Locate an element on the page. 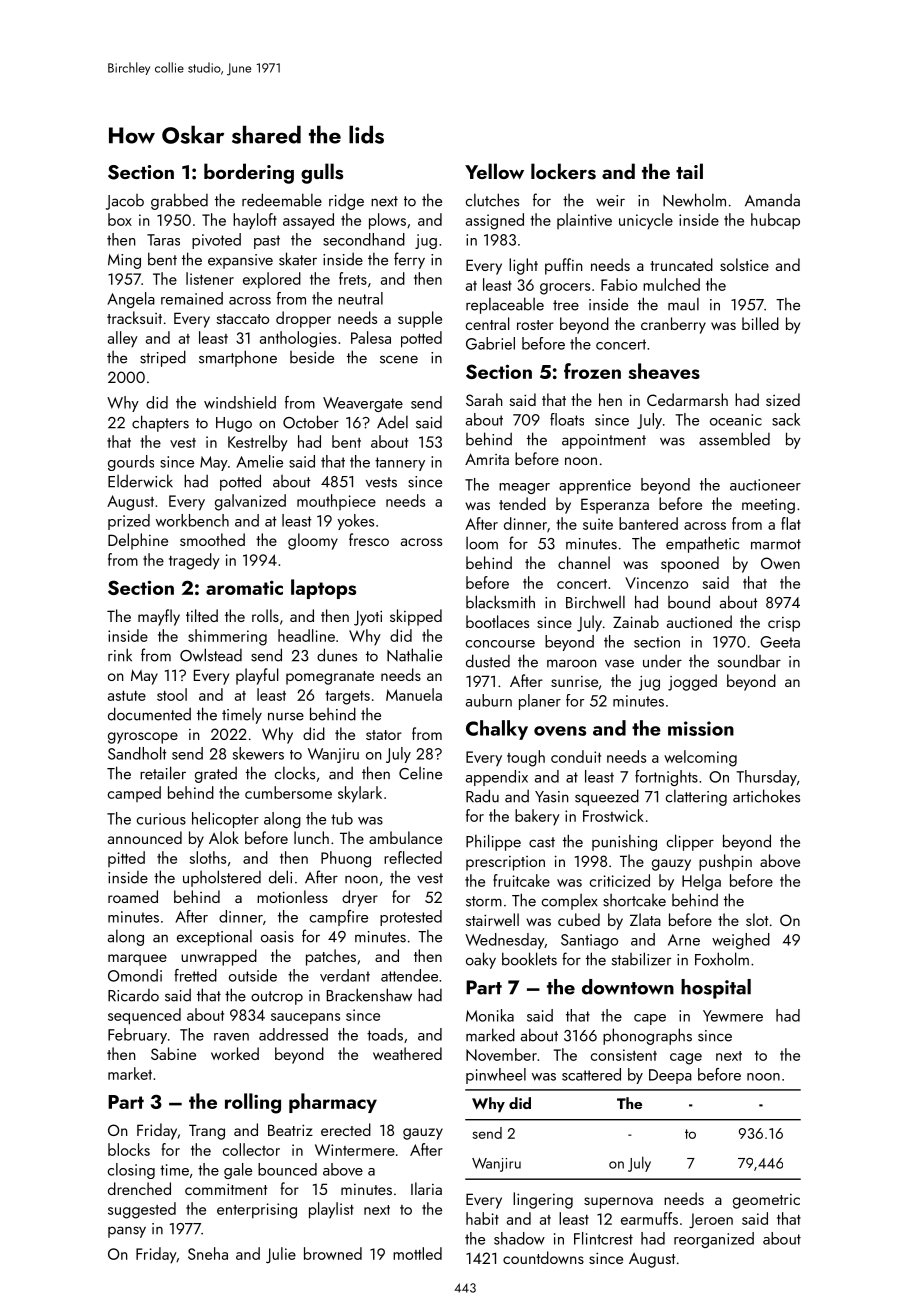  Nathalie is located at coordinates (414, 655).
